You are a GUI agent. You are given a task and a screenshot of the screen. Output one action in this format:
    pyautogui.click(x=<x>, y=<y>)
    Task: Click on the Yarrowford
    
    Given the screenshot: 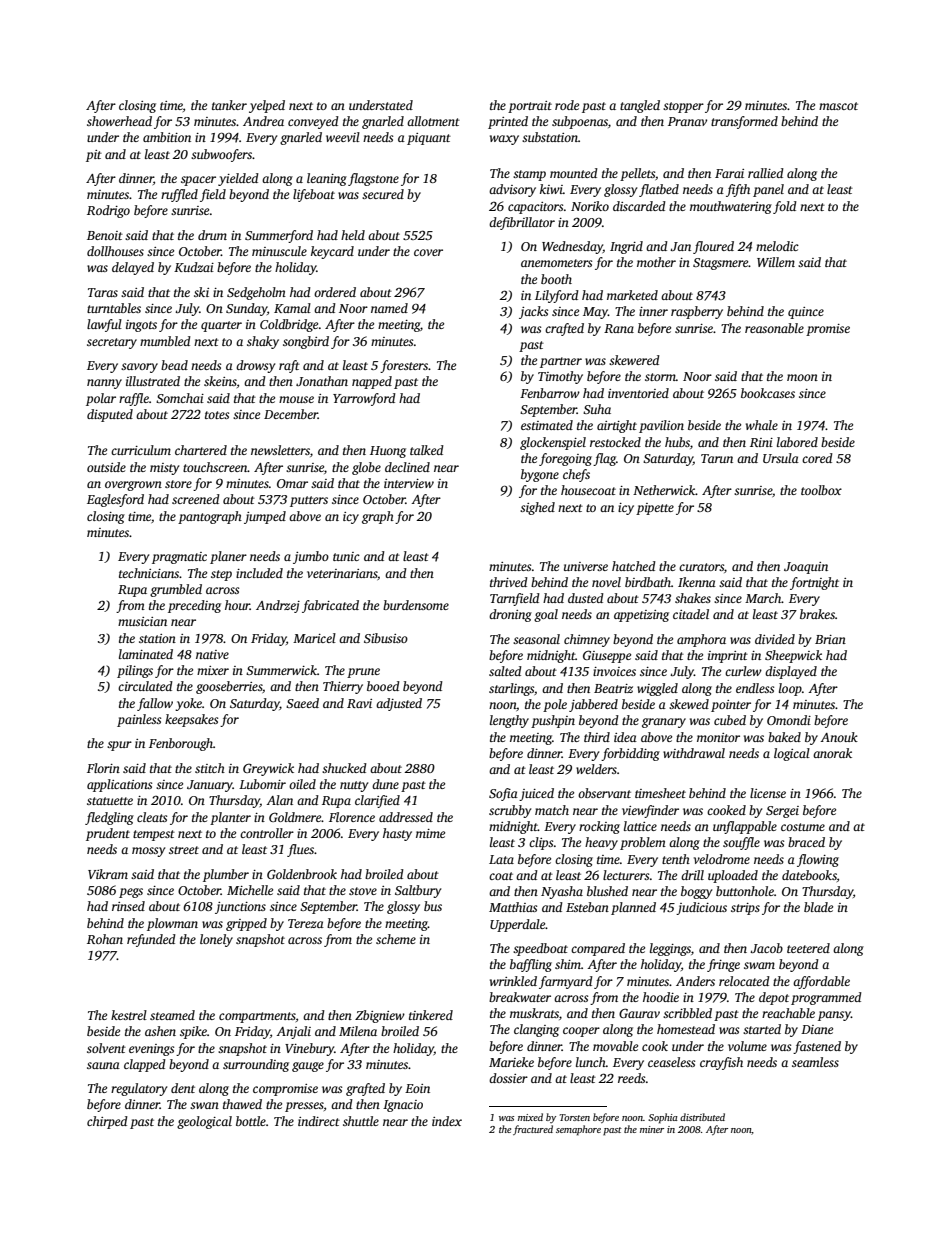 What is the action you would take?
    pyautogui.click(x=364, y=399)
